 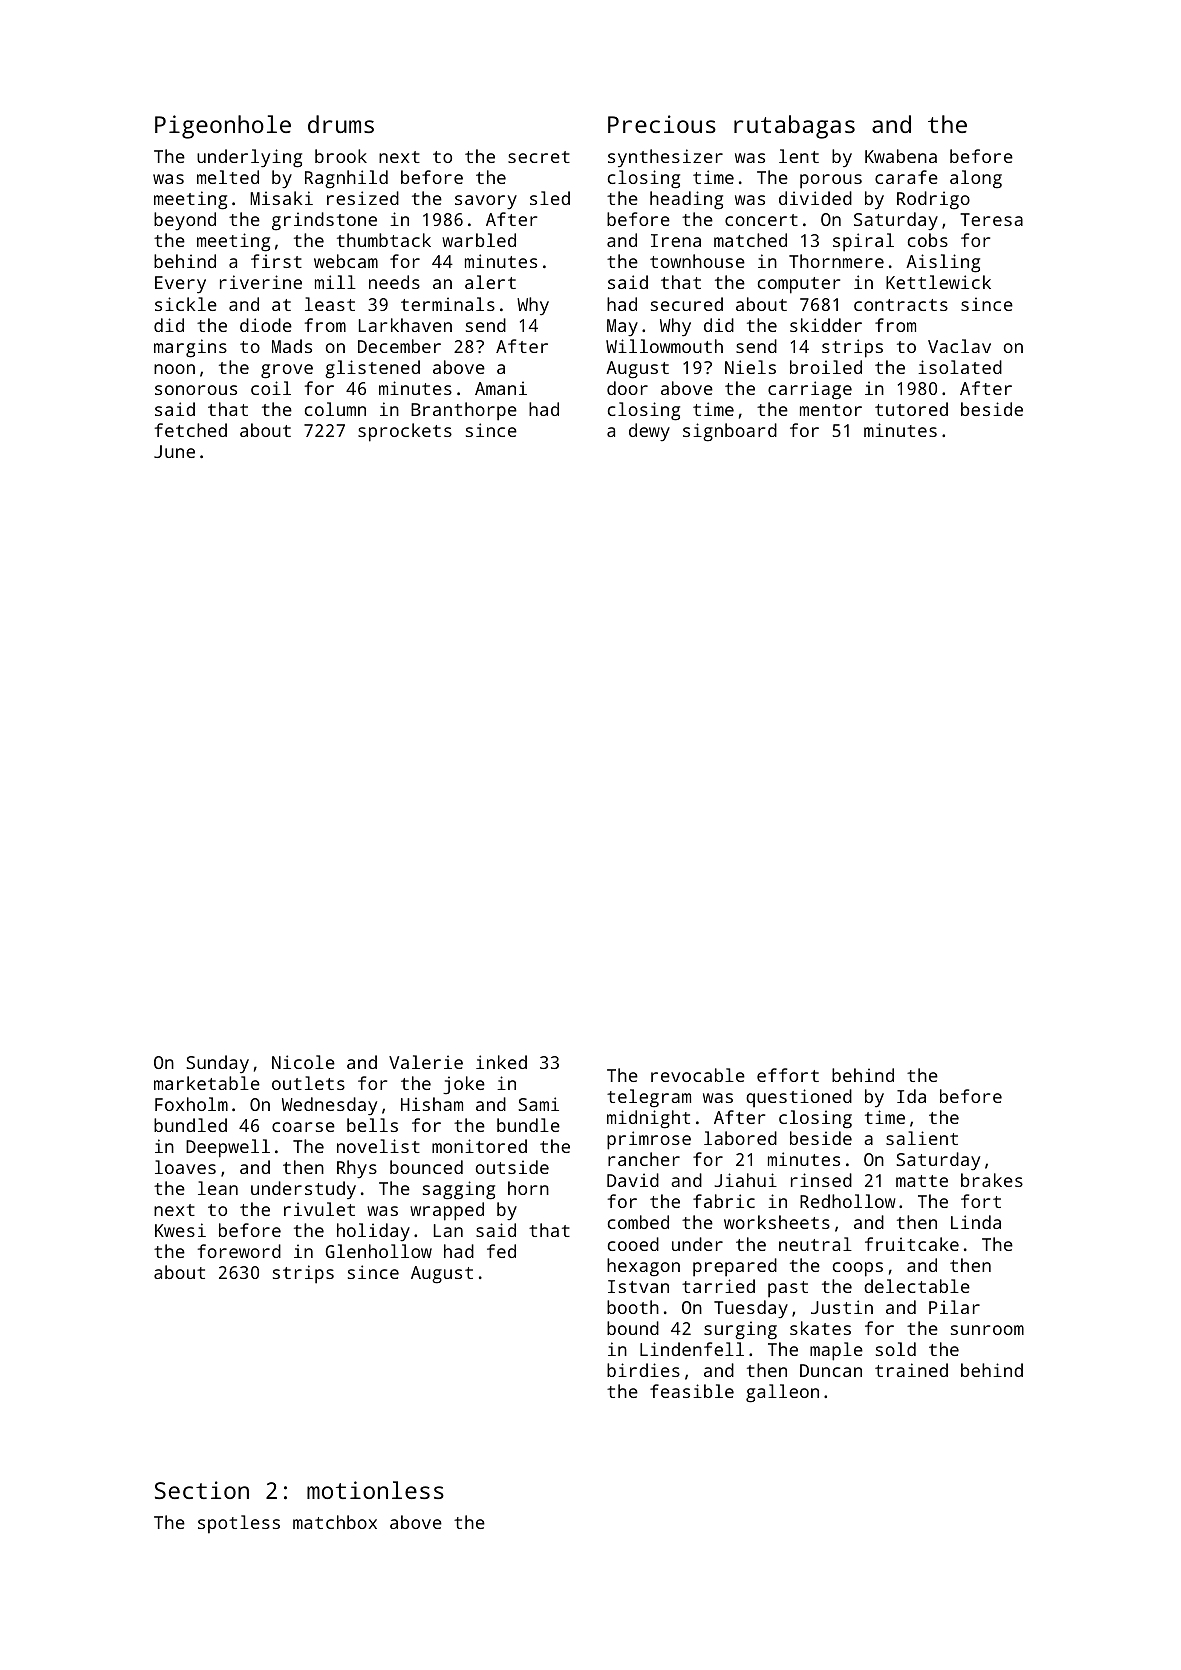 I want to click on rutabagas, so click(x=794, y=127).
